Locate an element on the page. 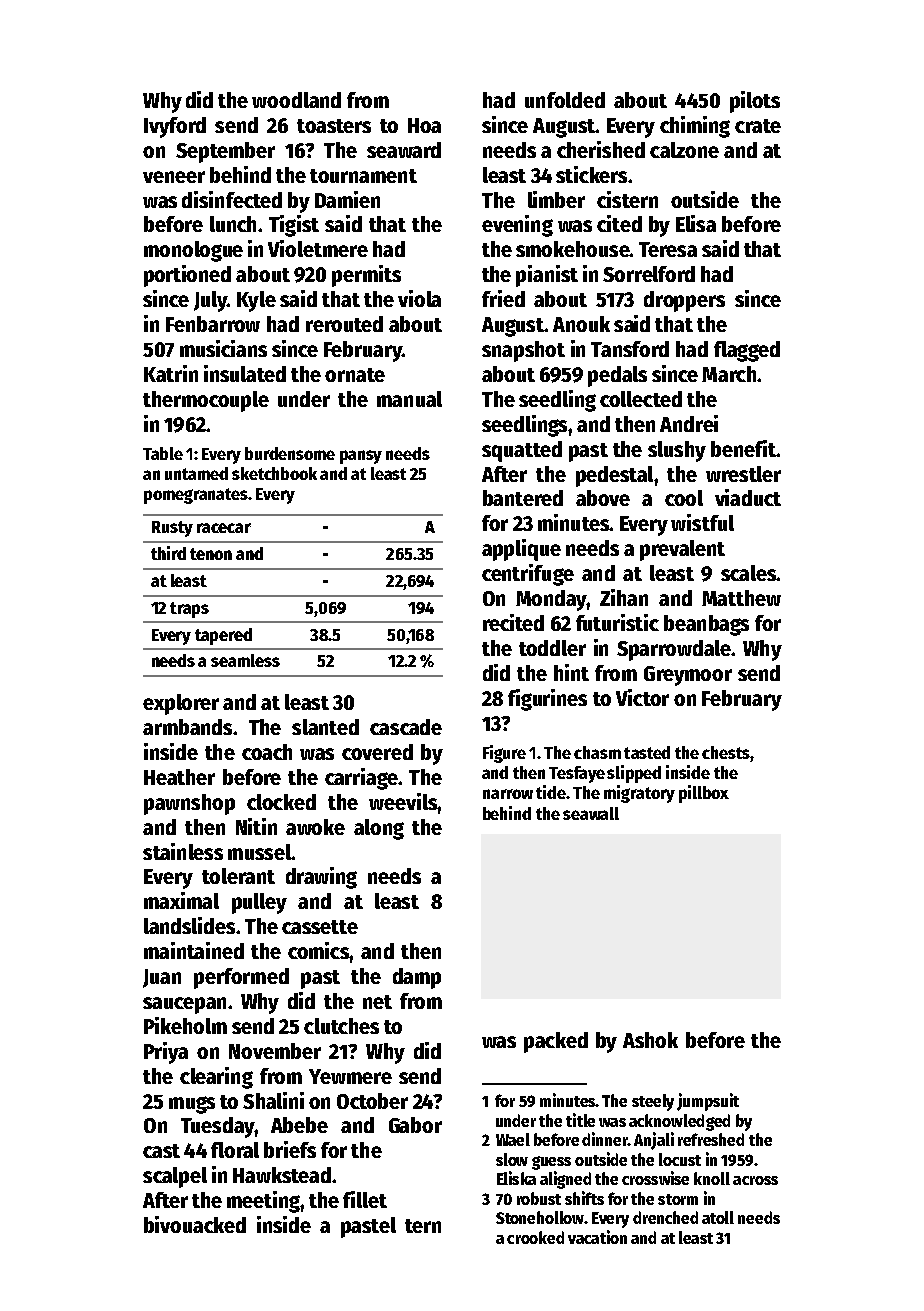 This page has width=924, height=1311. racecar is located at coordinates (224, 528).
